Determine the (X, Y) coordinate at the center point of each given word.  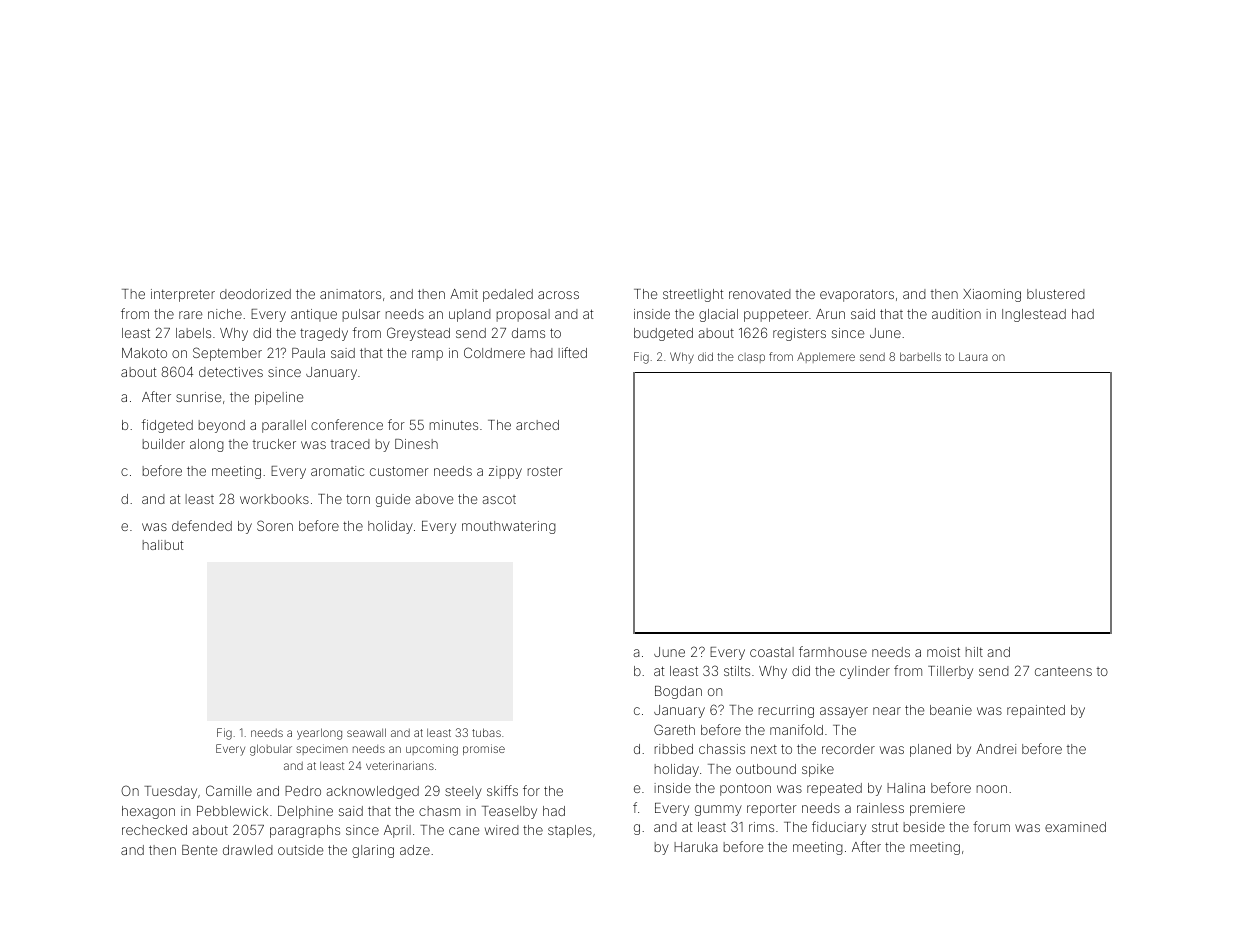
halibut (163, 545)
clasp (751, 358)
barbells (920, 356)
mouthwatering (509, 527)
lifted (573, 352)
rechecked (154, 830)
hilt (974, 652)
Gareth (674, 729)
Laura (973, 356)
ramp (427, 355)
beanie (951, 710)
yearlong (319, 734)
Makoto (144, 353)
